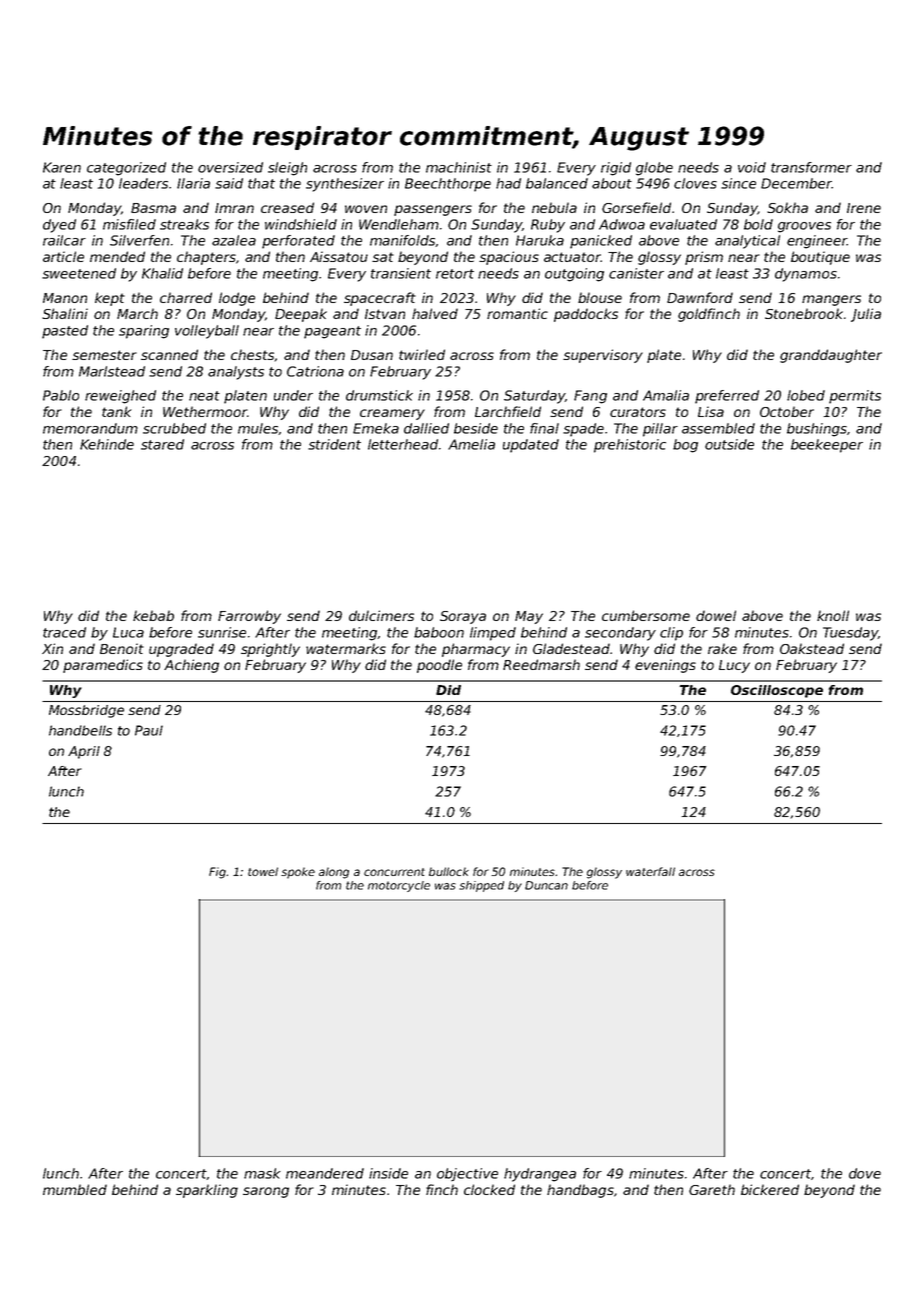 This document has width=924, height=1308. Describe the element at coordinates (712, 1189) in the document. I see `Gareth` at that location.
